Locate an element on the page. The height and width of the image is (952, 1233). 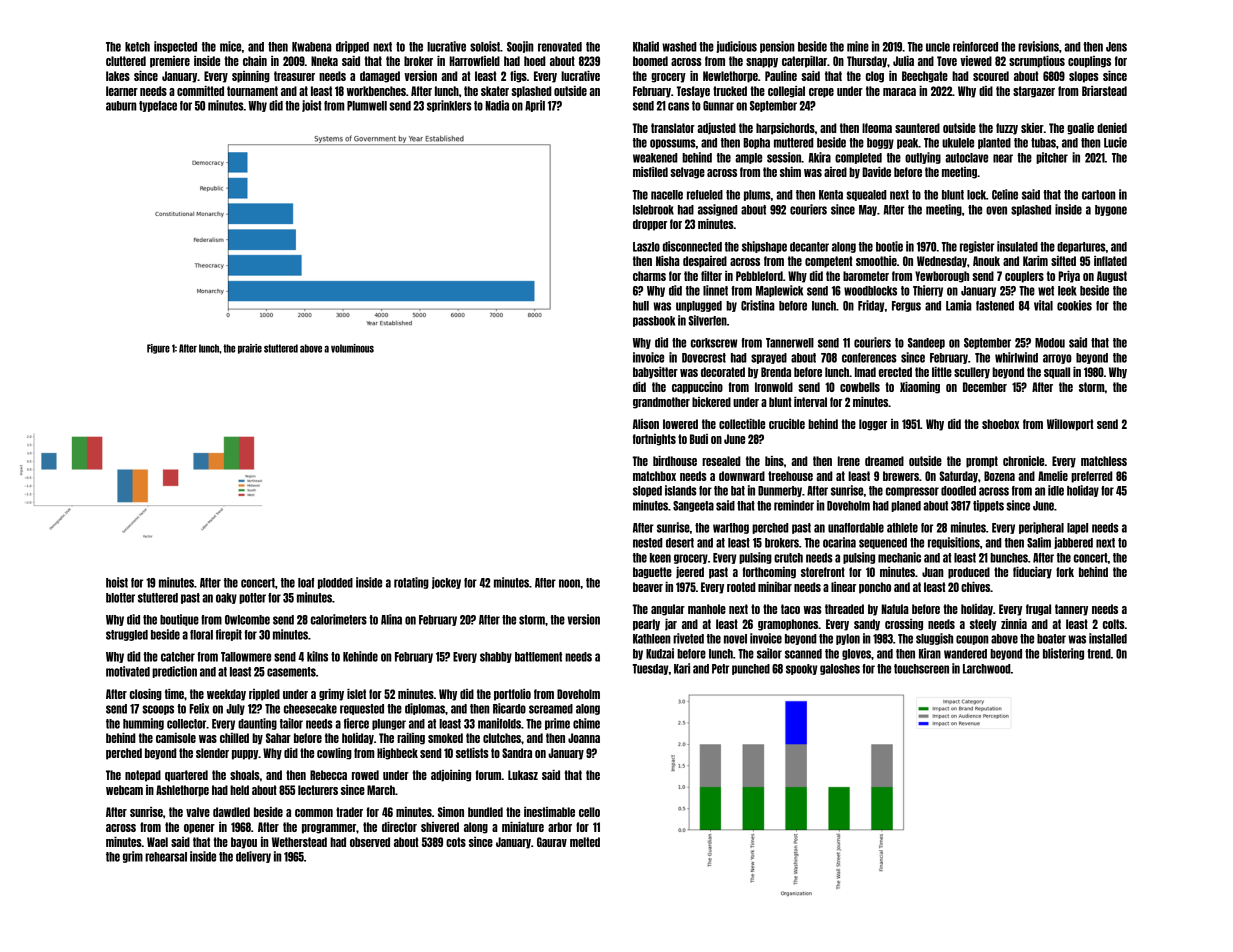
Dovecrest is located at coordinates (704, 358).
